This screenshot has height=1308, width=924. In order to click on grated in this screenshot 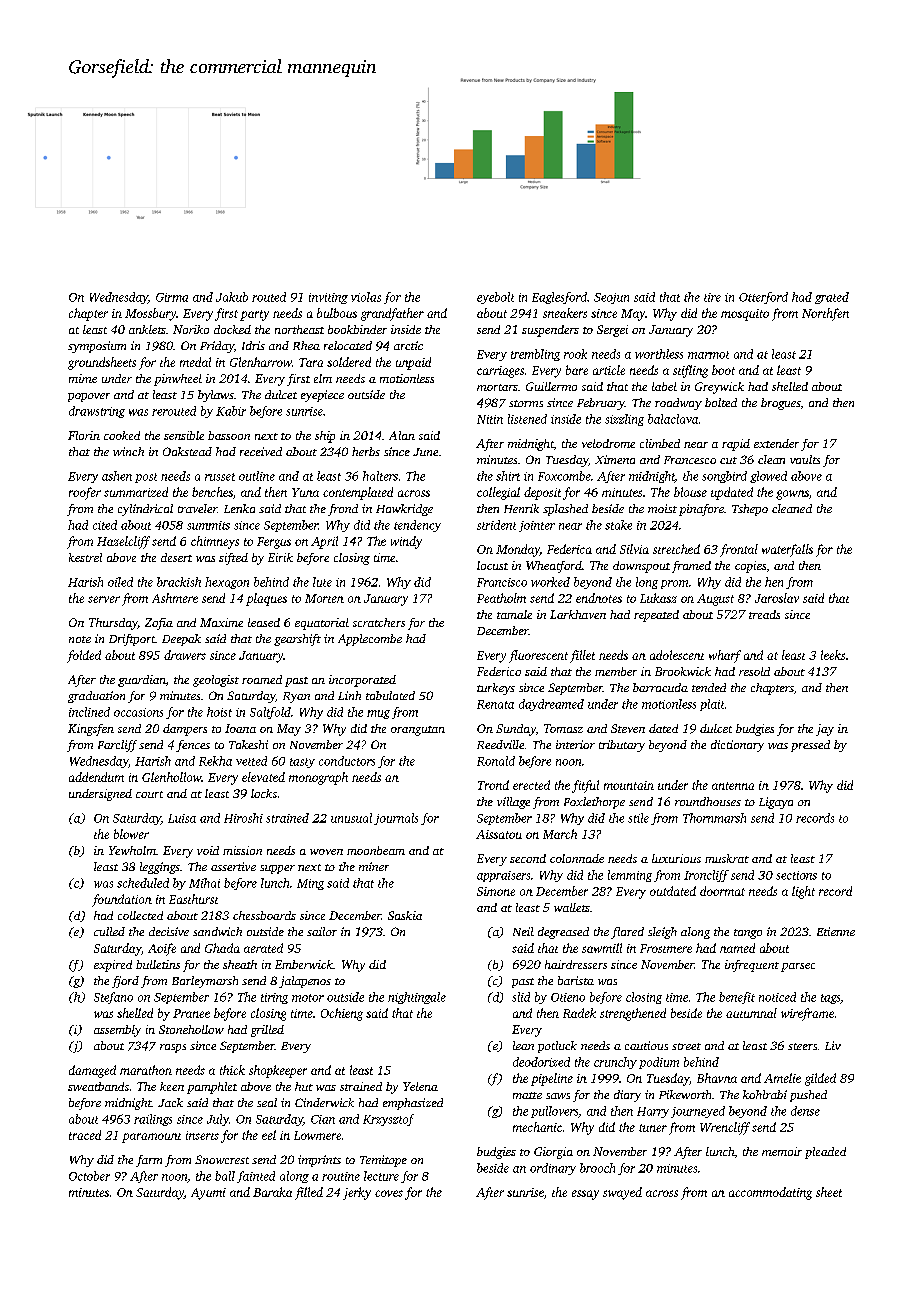, I will do `click(832, 298)`.
